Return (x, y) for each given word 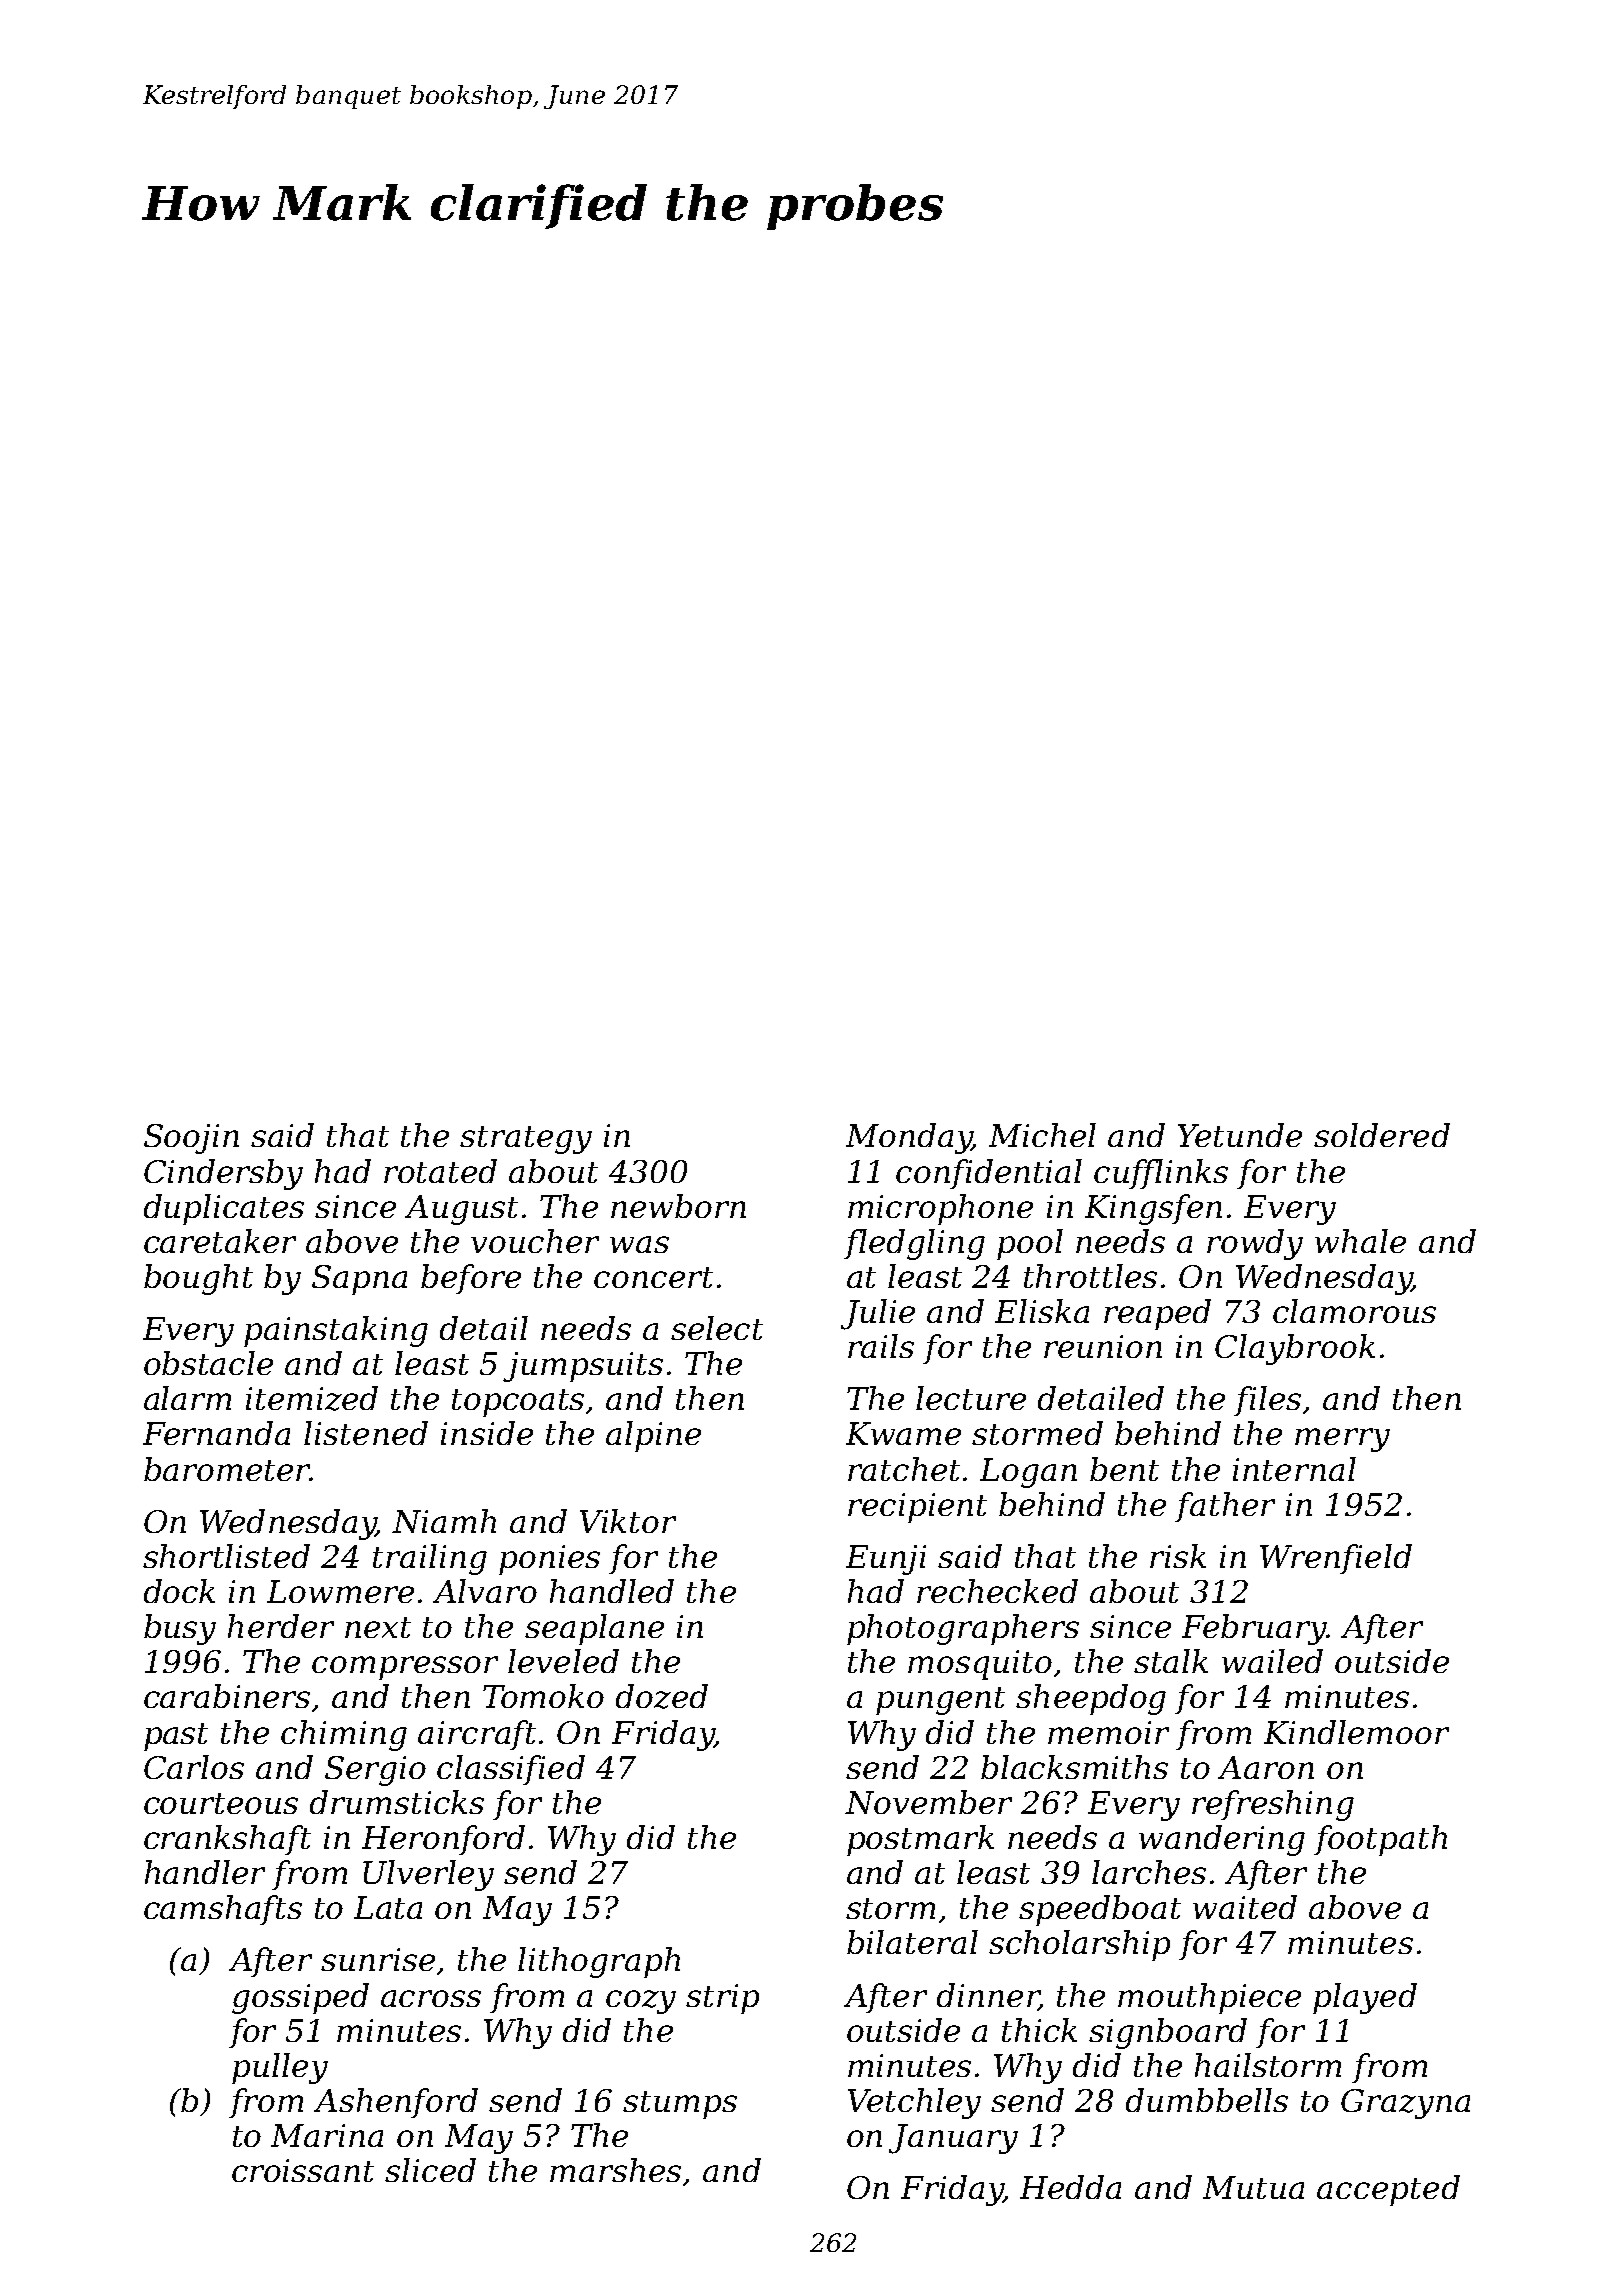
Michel (1042, 1135)
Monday (909, 1138)
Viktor (628, 1521)
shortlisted (226, 1556)
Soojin (191, 1139)
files (1267, 1401)
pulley (280, 2068)
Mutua (1253, 2187)
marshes (615, 2170)
